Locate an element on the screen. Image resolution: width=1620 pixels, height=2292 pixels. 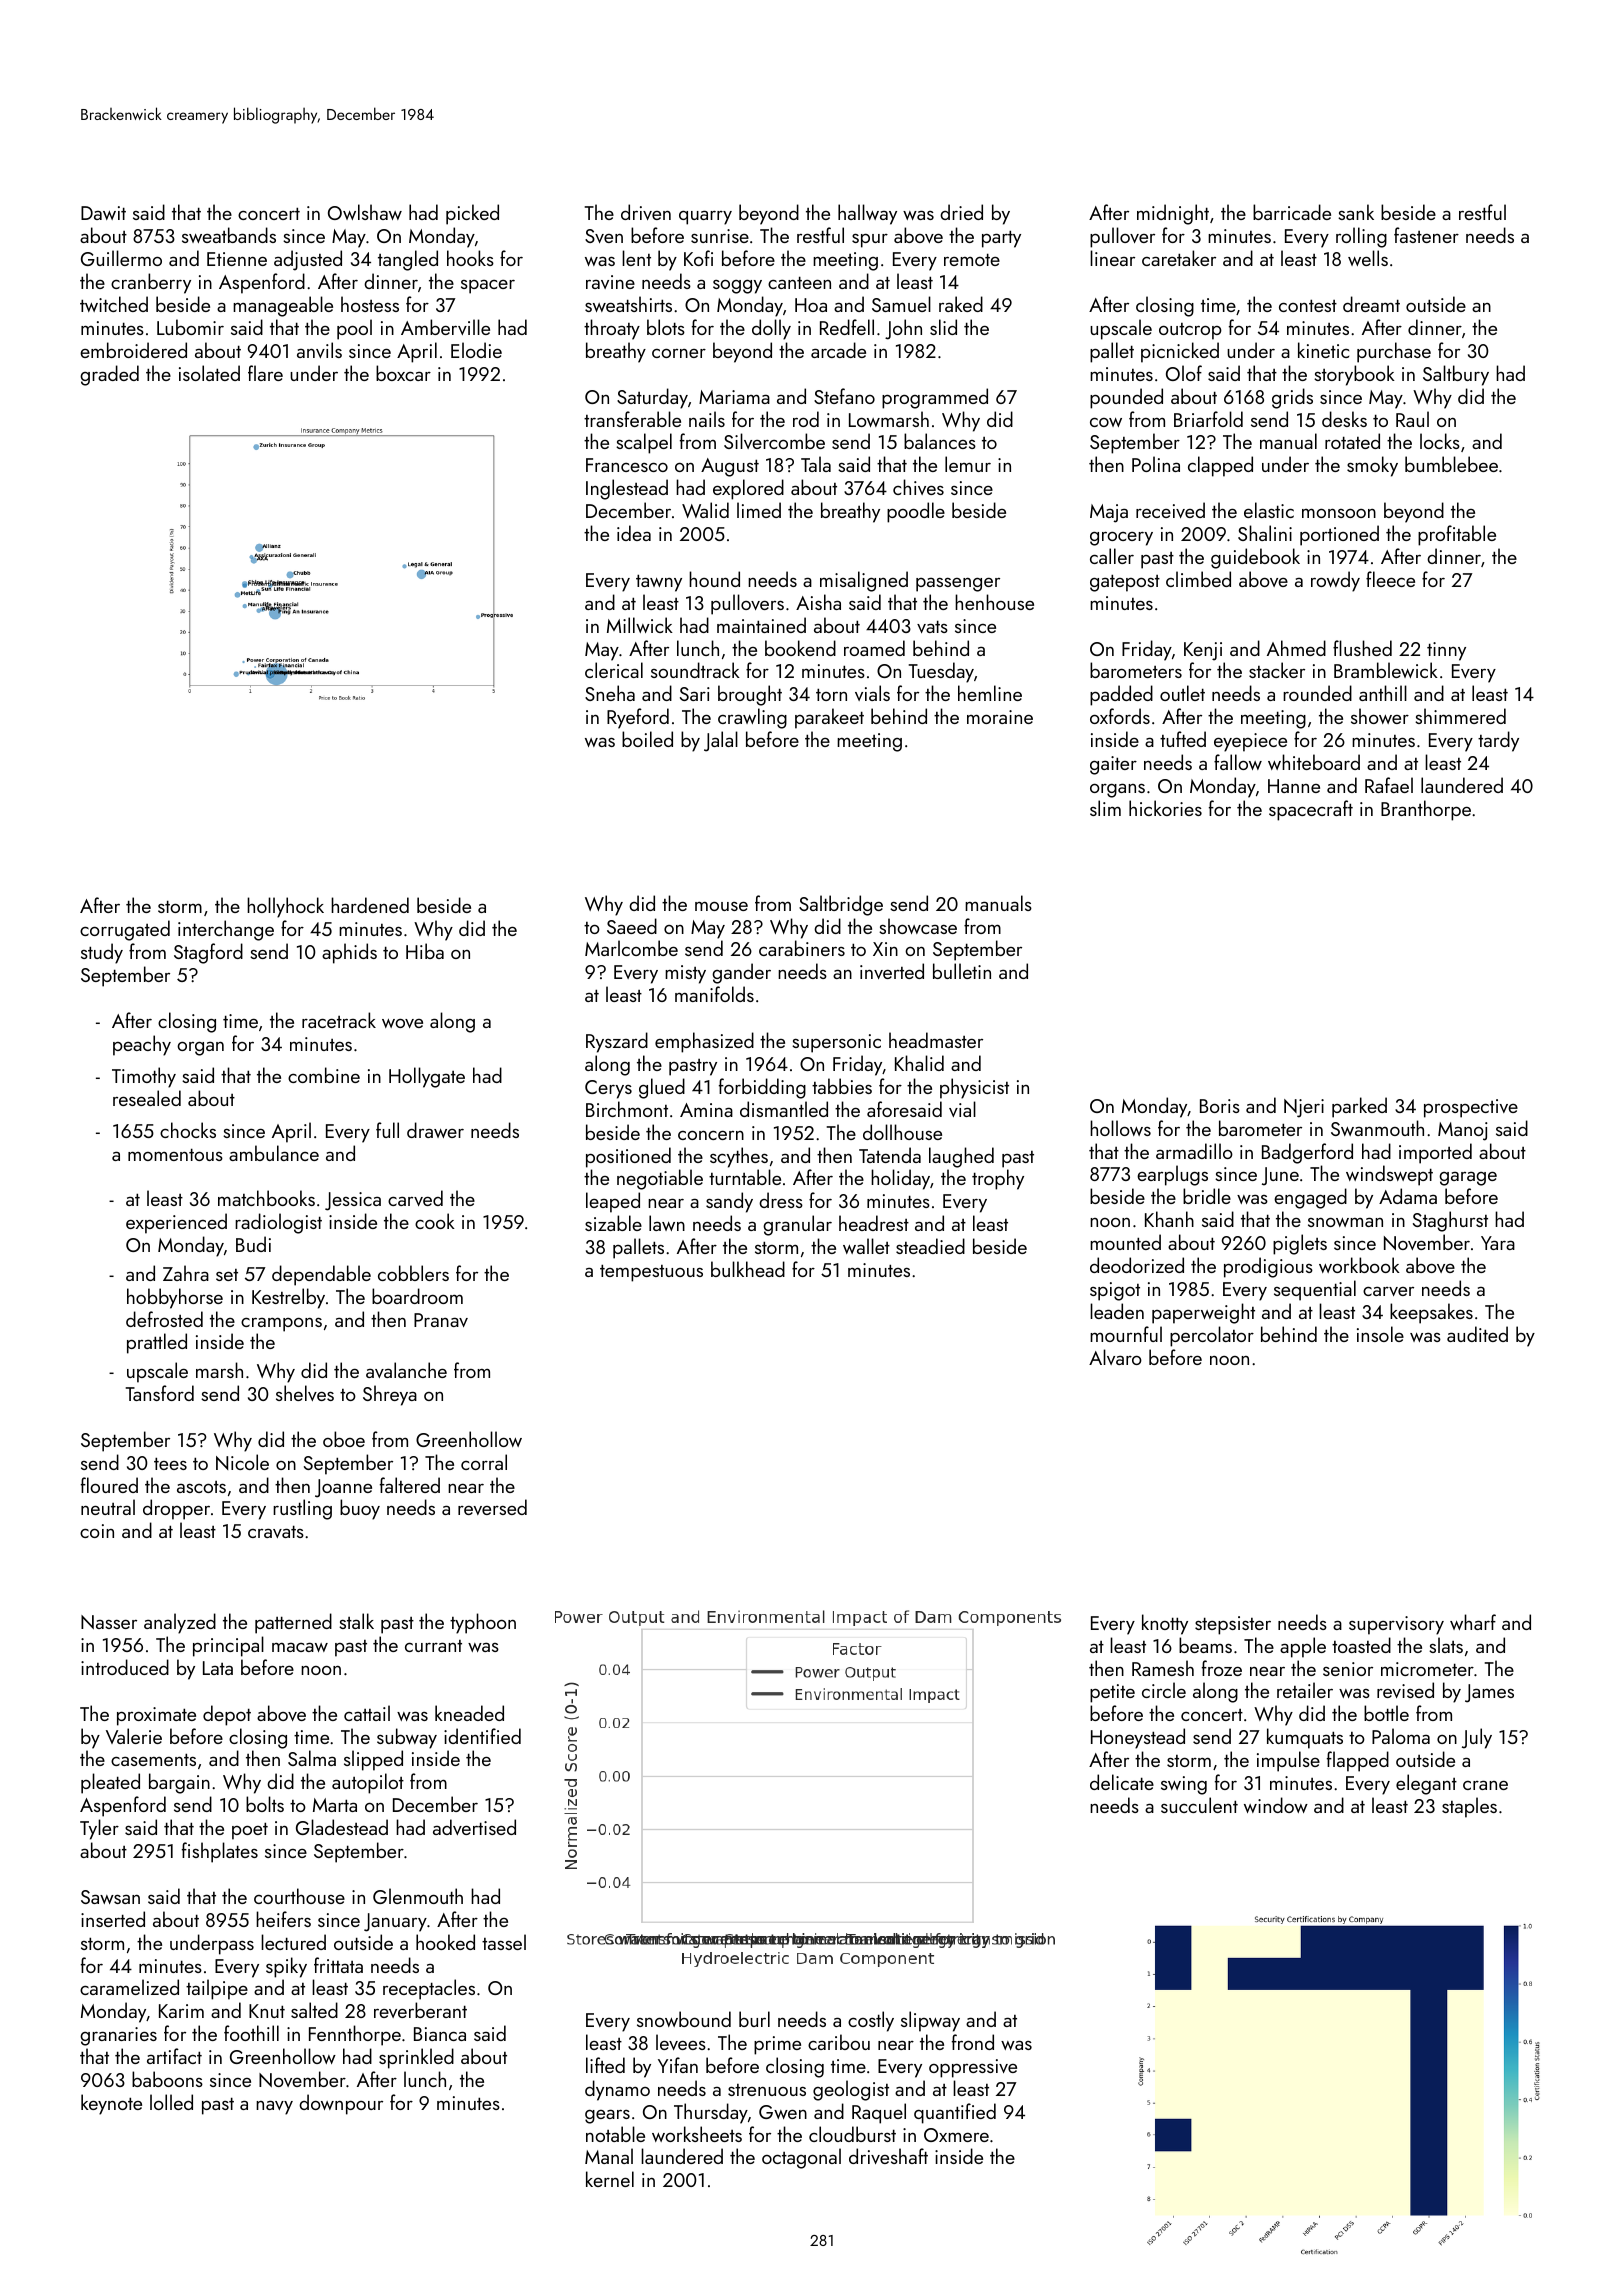
downpour is located at coordinates (341, 2104).
